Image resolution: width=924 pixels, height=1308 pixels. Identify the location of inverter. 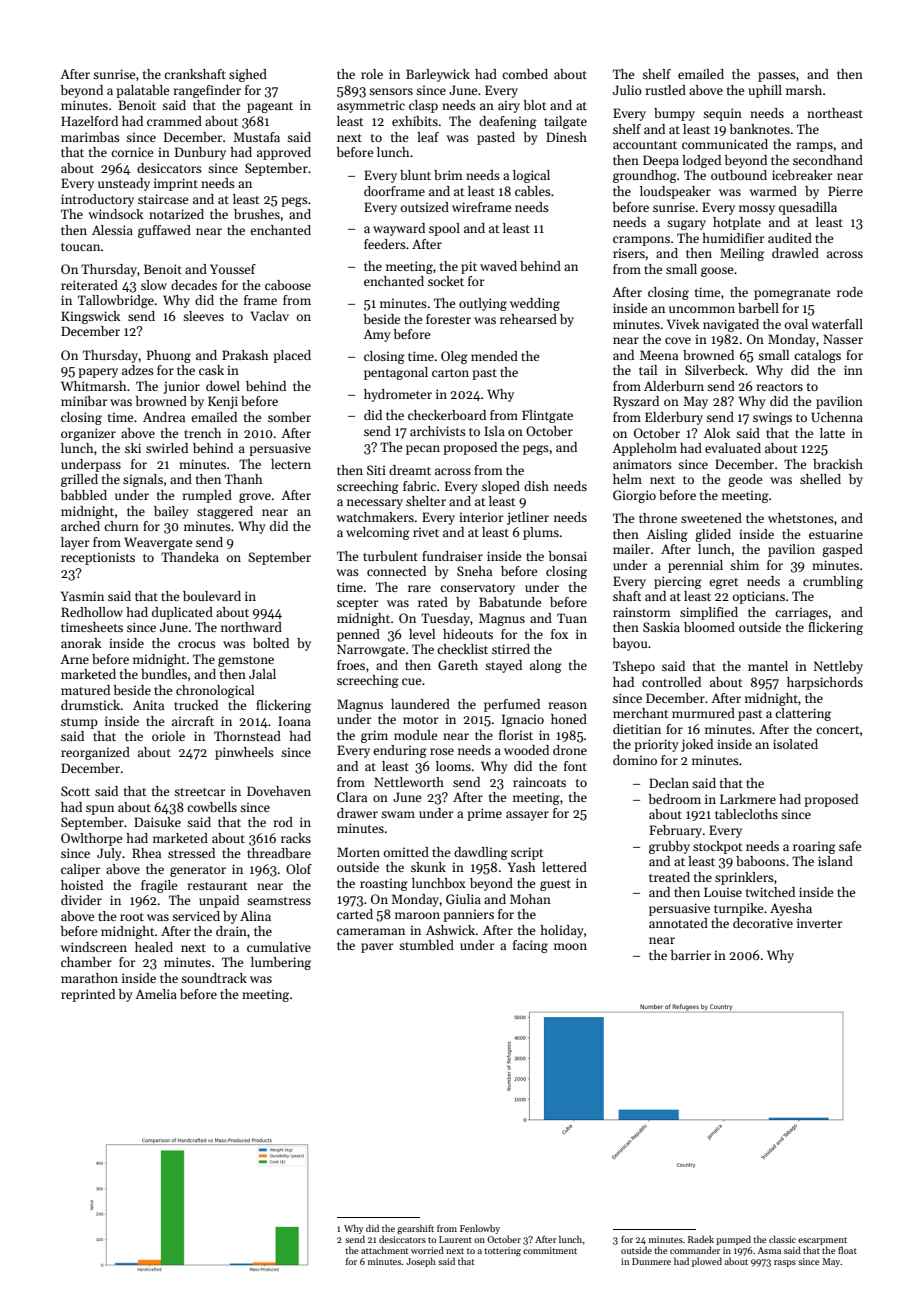
(820, 923).
